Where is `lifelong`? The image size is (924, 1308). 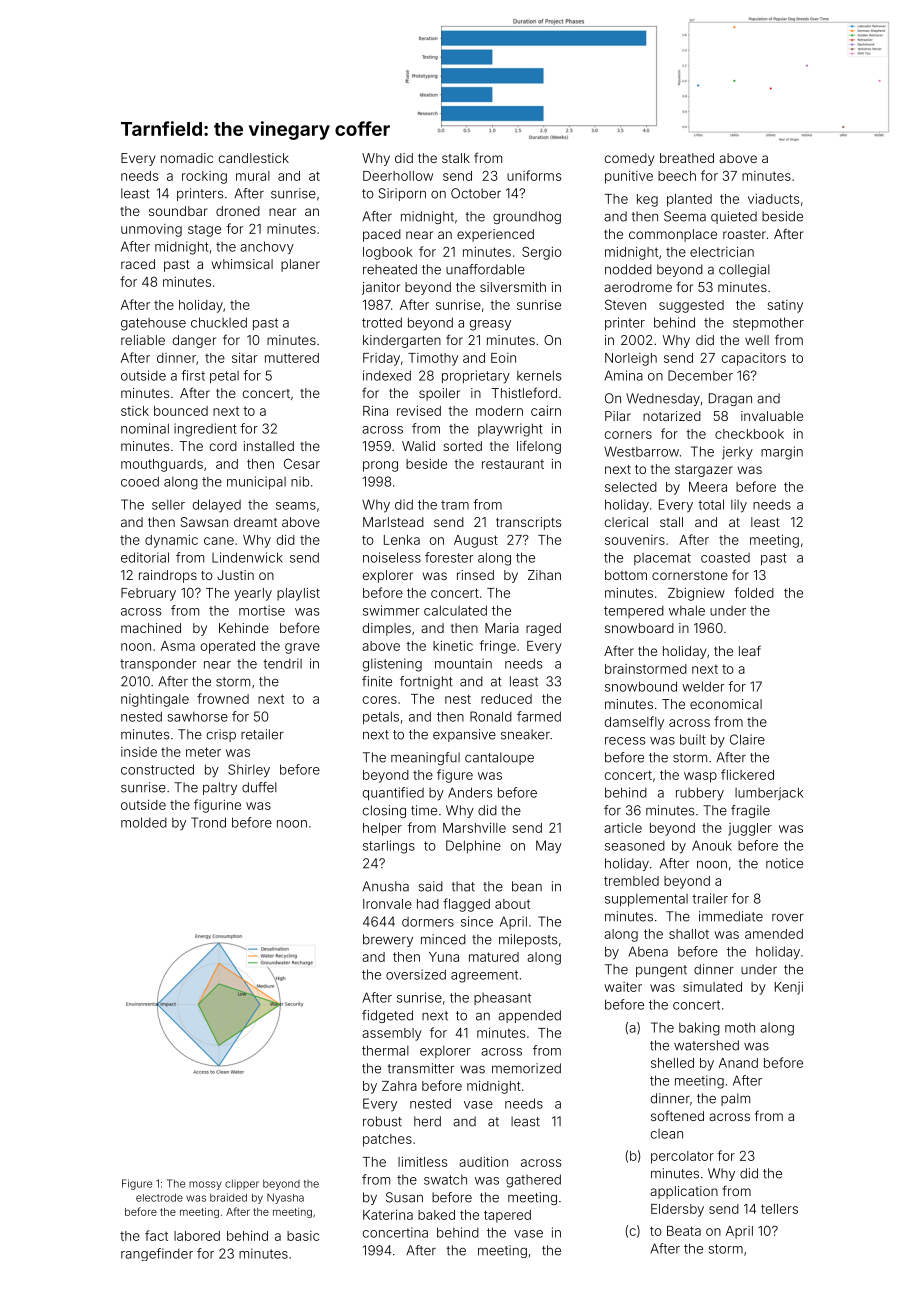
lifelong is located at coordinates (539, 447).
